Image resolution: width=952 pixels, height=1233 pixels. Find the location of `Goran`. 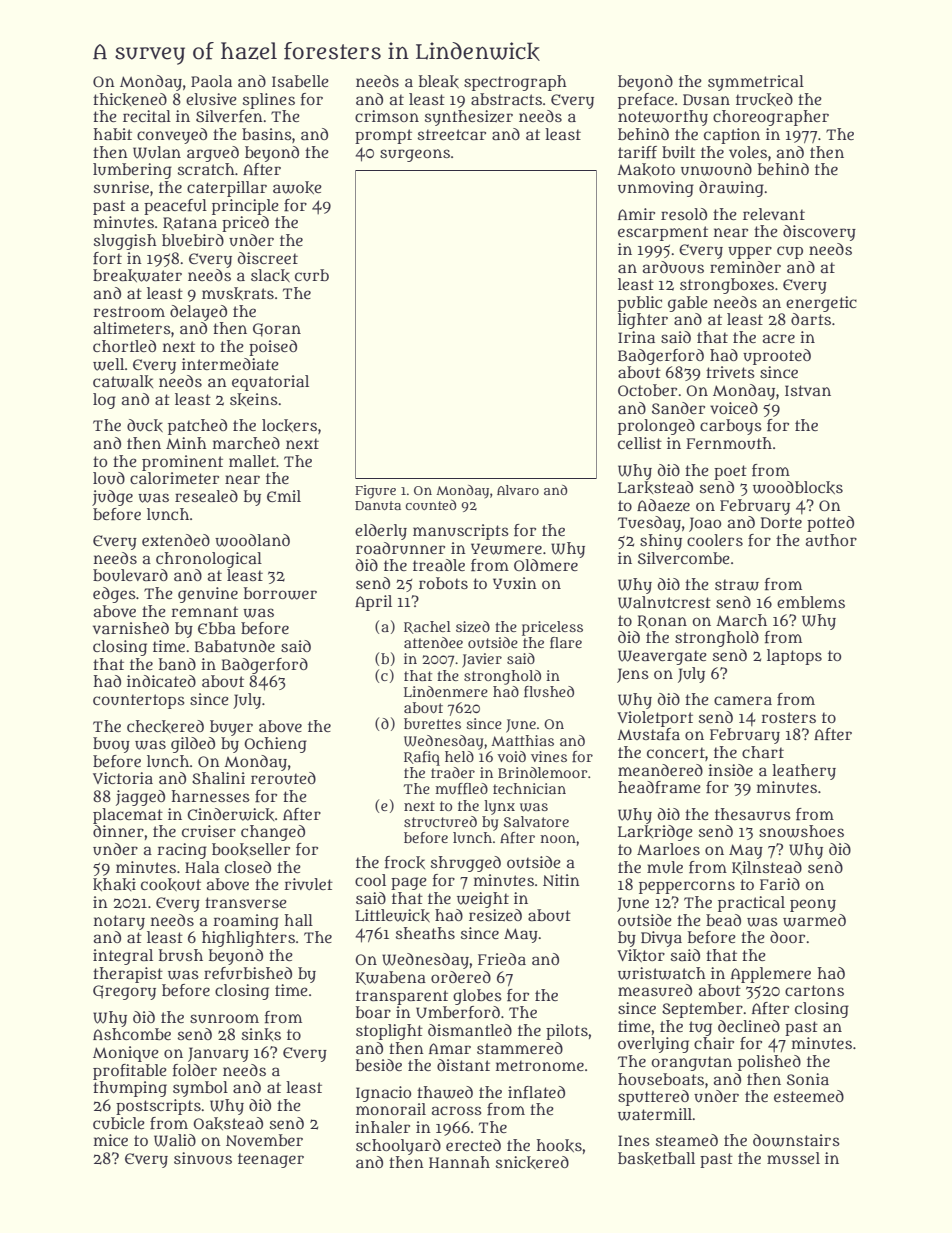

Goran is located at coordinates (277, 330).
